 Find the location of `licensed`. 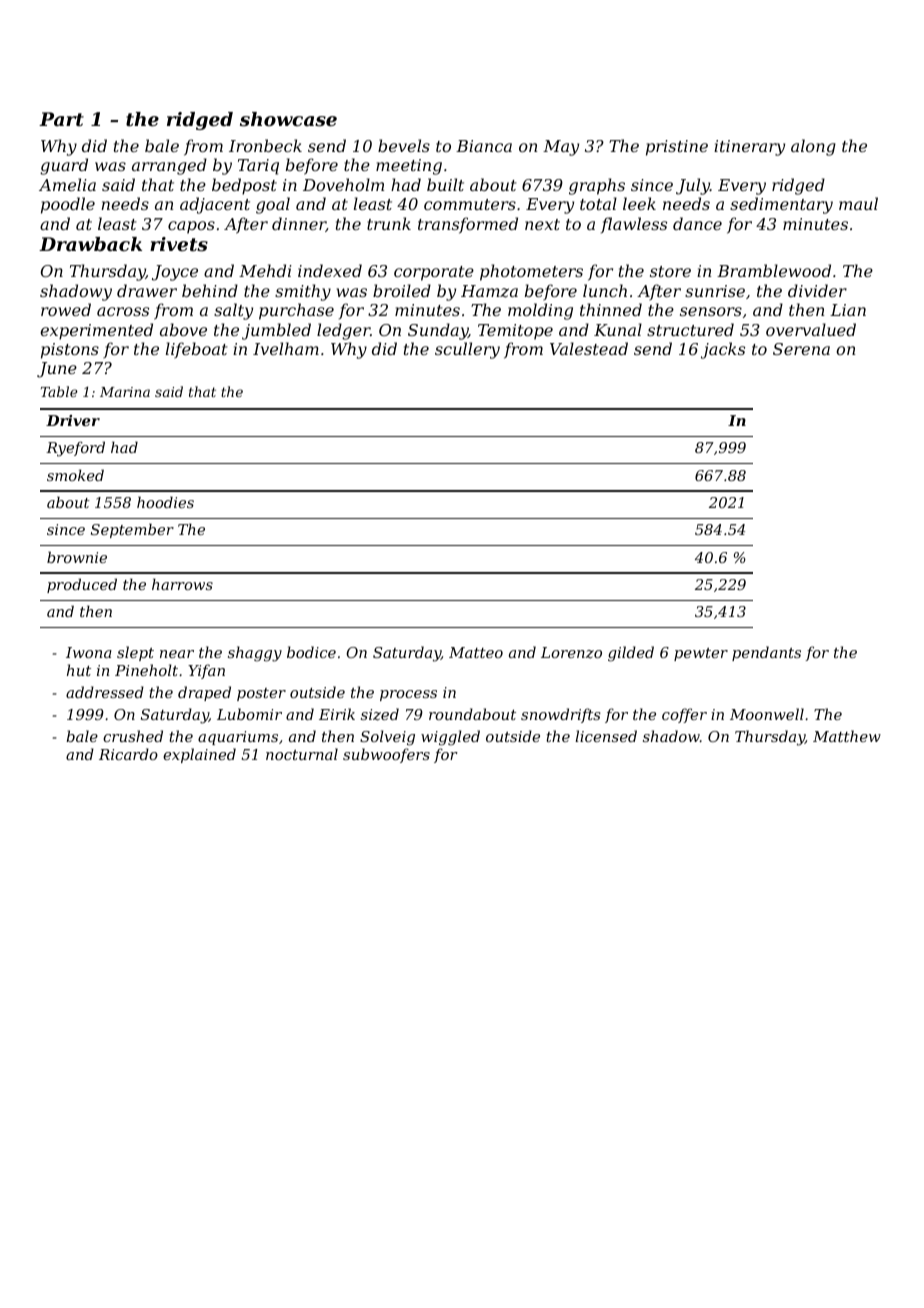

licensed is located at coordinates (606, 736).
